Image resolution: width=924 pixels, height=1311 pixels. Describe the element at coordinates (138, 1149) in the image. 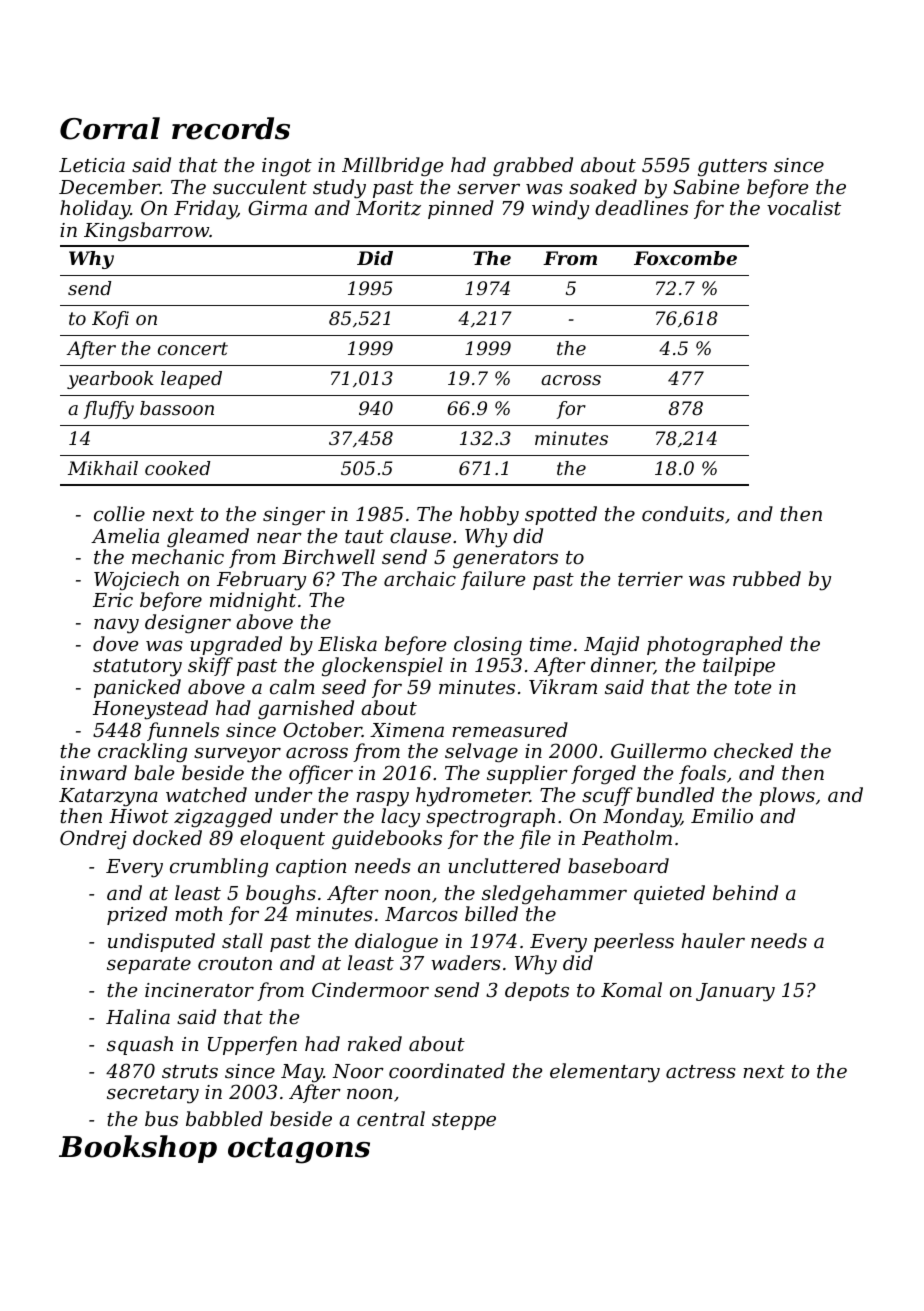

I see `Bookshop` at that location.
